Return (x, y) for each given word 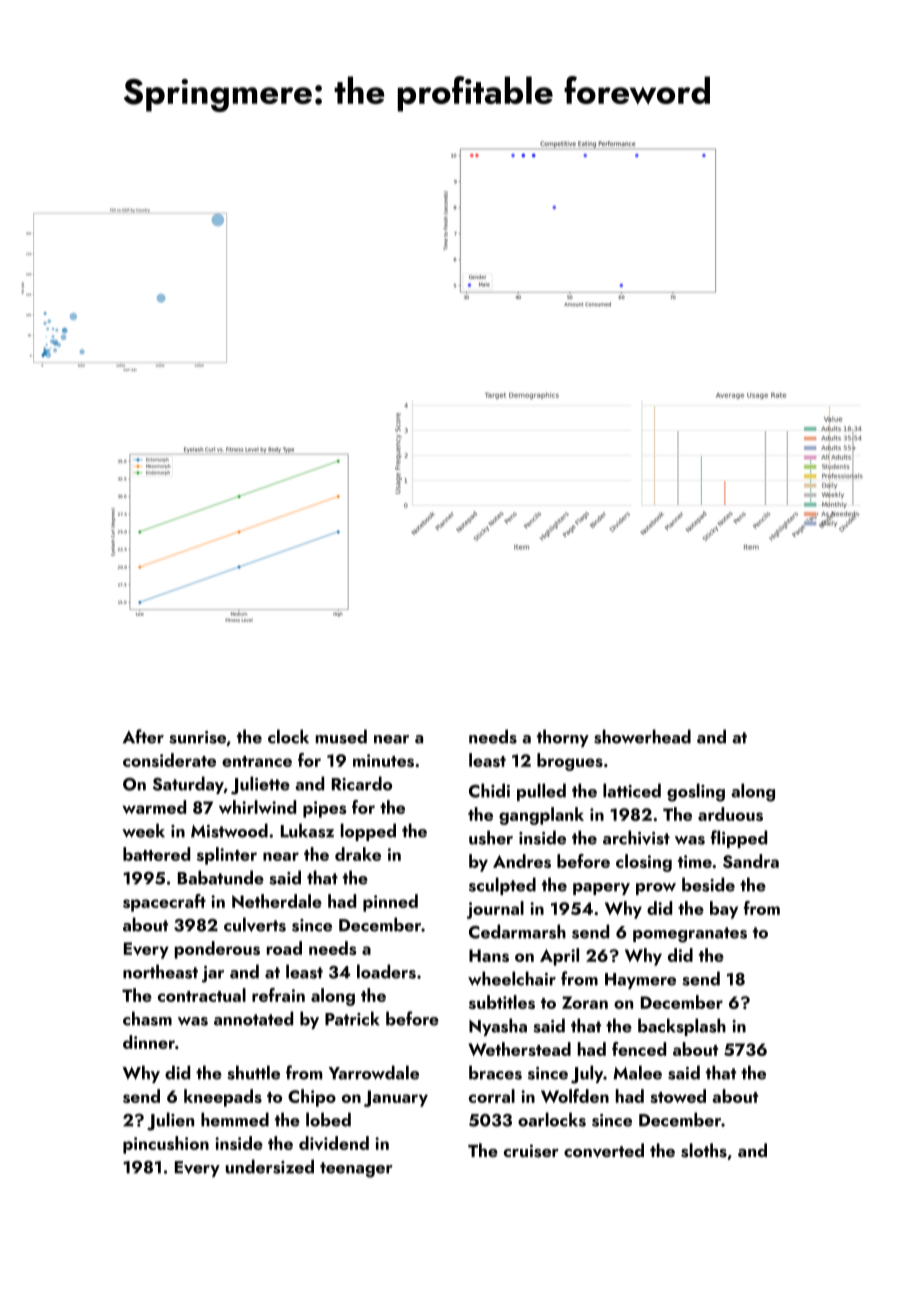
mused (341, 736)
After (143, 736)
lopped (368, 832)
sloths (704, 1150)
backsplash (682, 1027)
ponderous (217, 950)
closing (644, 863)
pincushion (166, 1145)
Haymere (640, 981)
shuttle (253, 1072)
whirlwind (257, 807)
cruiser (531, 1151)
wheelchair (512, 978)
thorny (563, 738)
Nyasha (498, 1027)
